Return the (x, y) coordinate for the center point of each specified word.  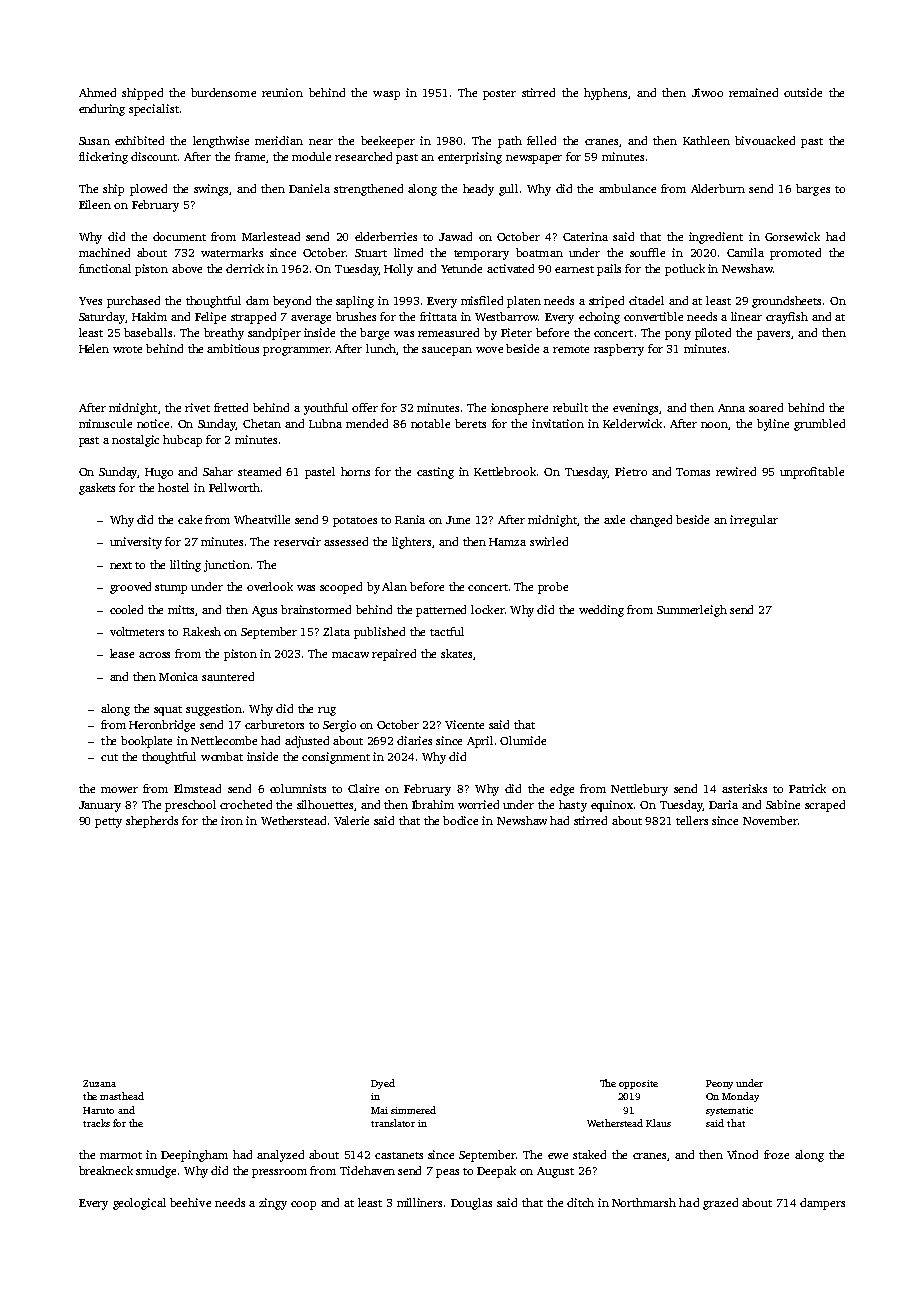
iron (232, 820)
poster (499, 95)
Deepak (496, 1172)
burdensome (223, 92)
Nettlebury (639, 790)
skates (456, 653)
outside (803, 92)
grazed (720, 1204)
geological (139, 1204)
